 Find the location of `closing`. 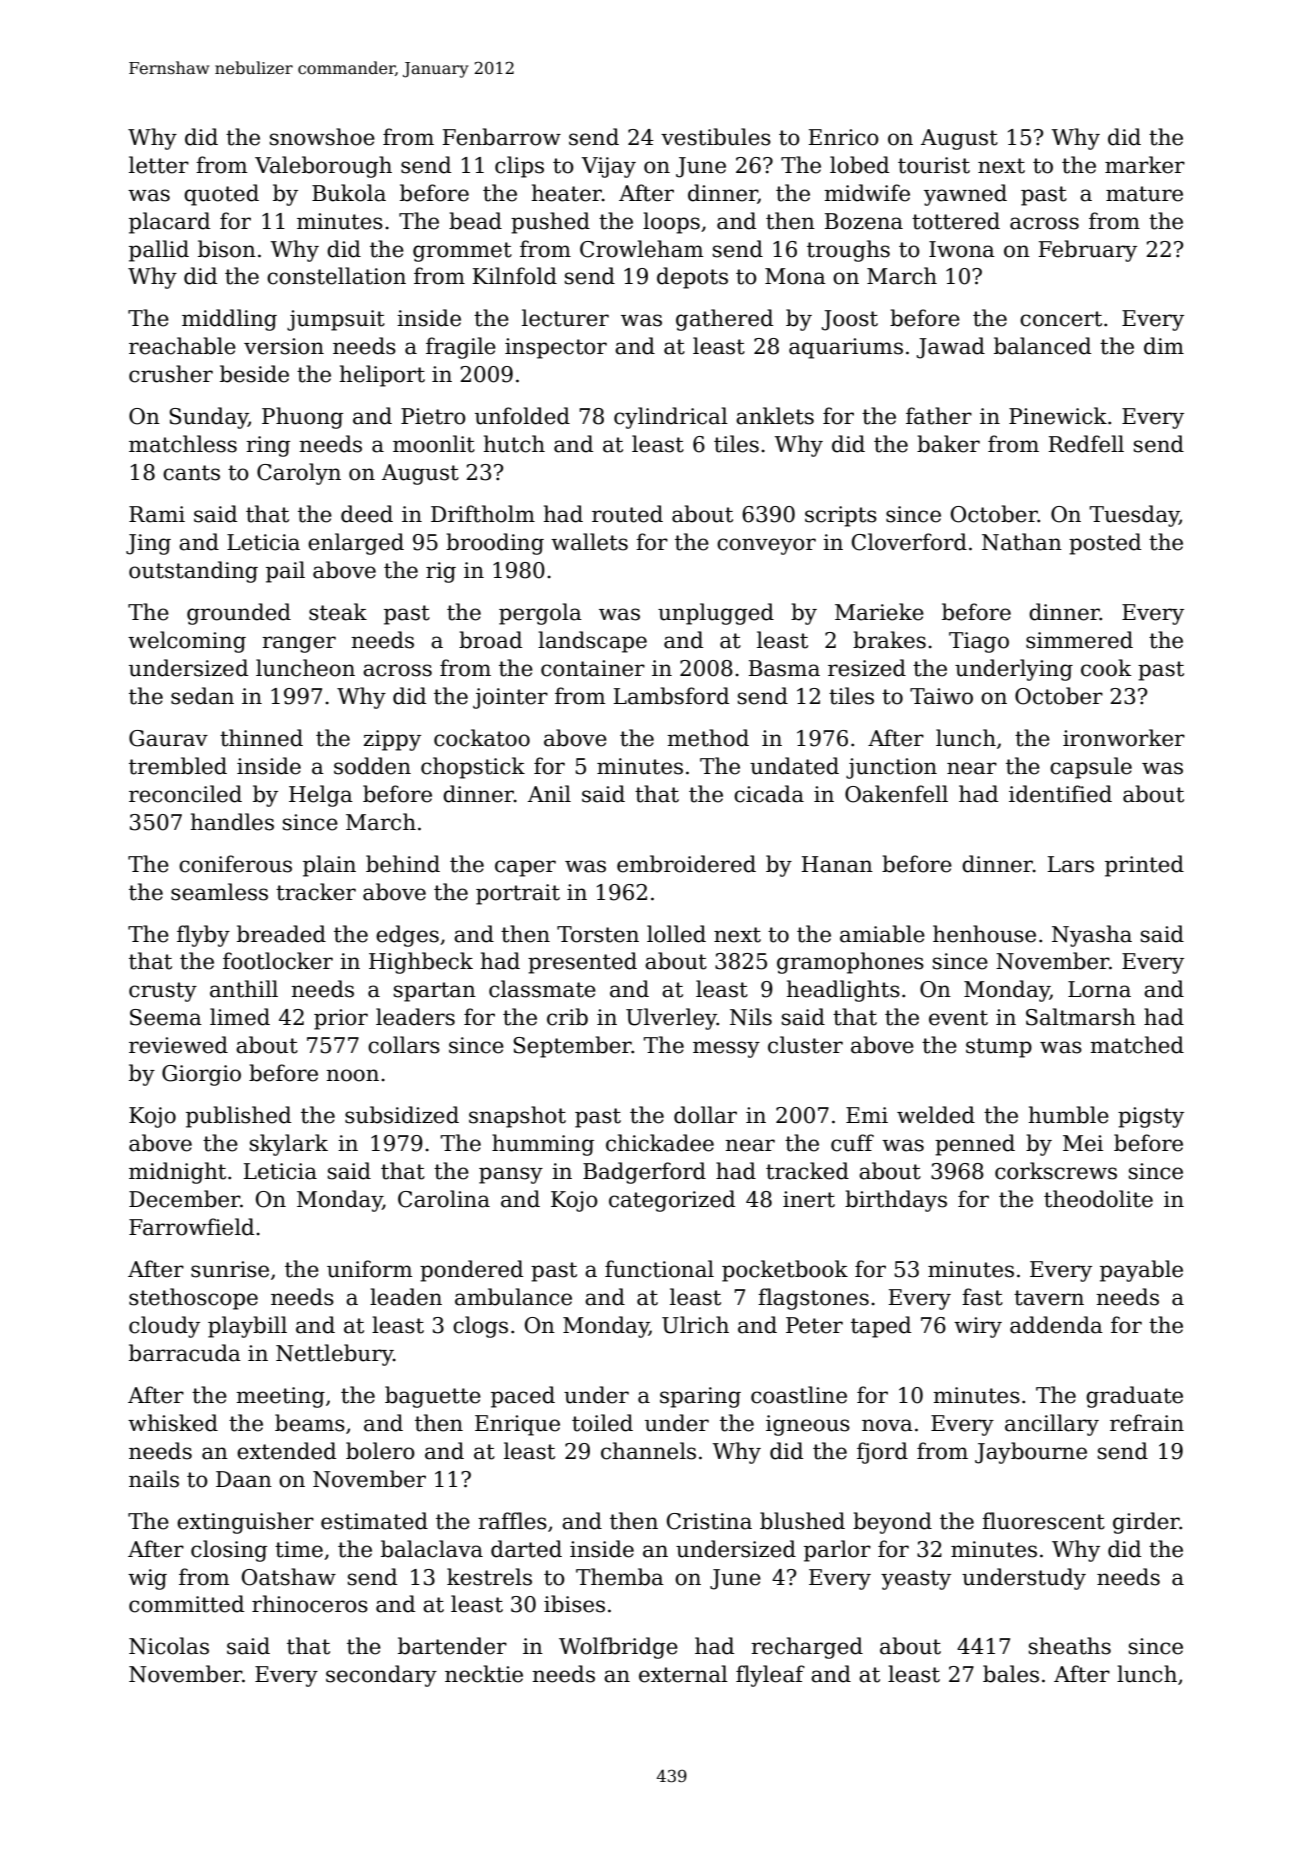

closing is located at coordinates (229, 1551).
